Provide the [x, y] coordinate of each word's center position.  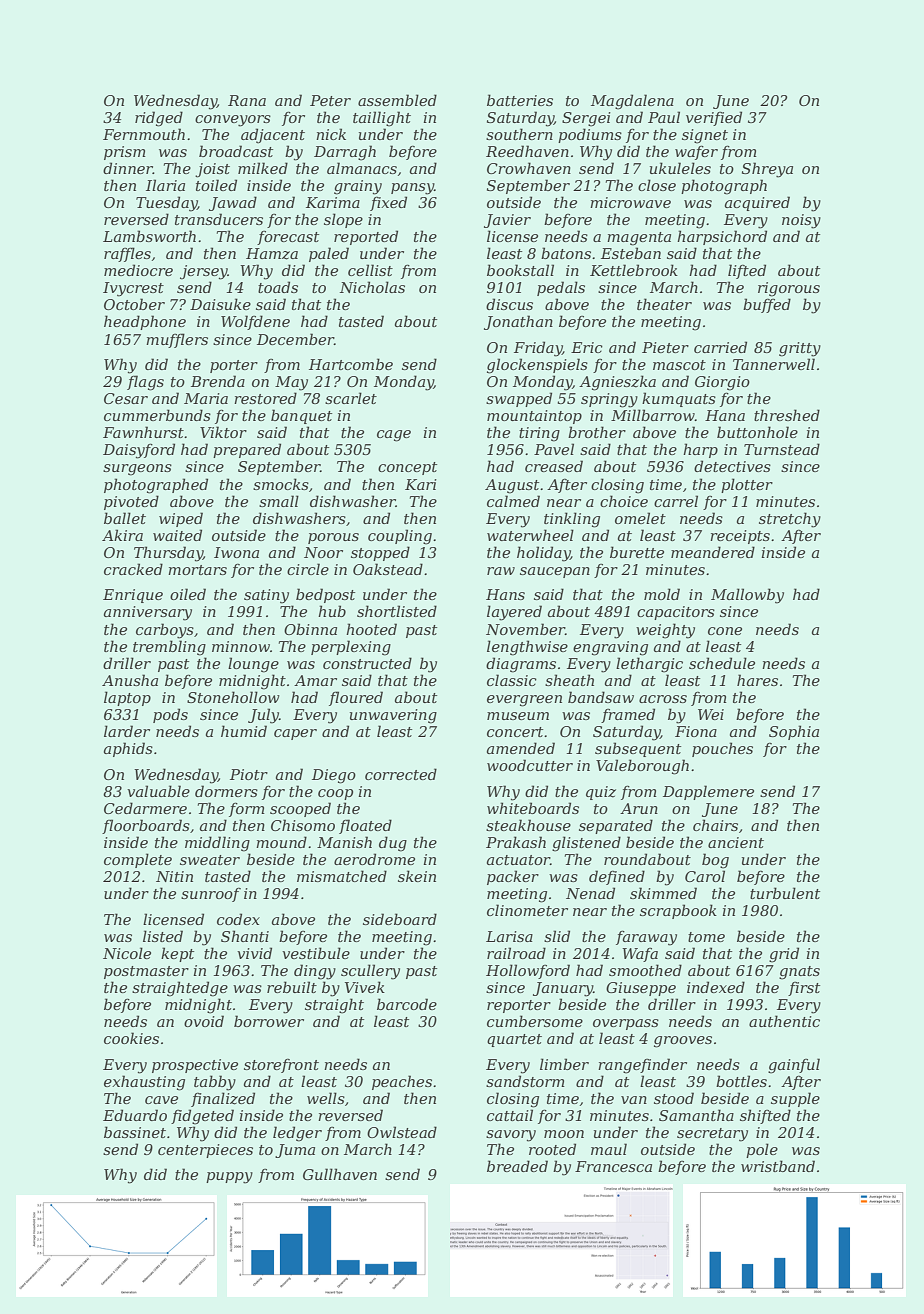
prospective [195, 1066]
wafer [696, 152]
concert [515, 732]
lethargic [649, 665]
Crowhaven [529, 168]
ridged [159, 119]
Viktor [223, 432]
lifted [747, 271]
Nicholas [372, 287]
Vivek [365, 987]
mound [281, 842]
